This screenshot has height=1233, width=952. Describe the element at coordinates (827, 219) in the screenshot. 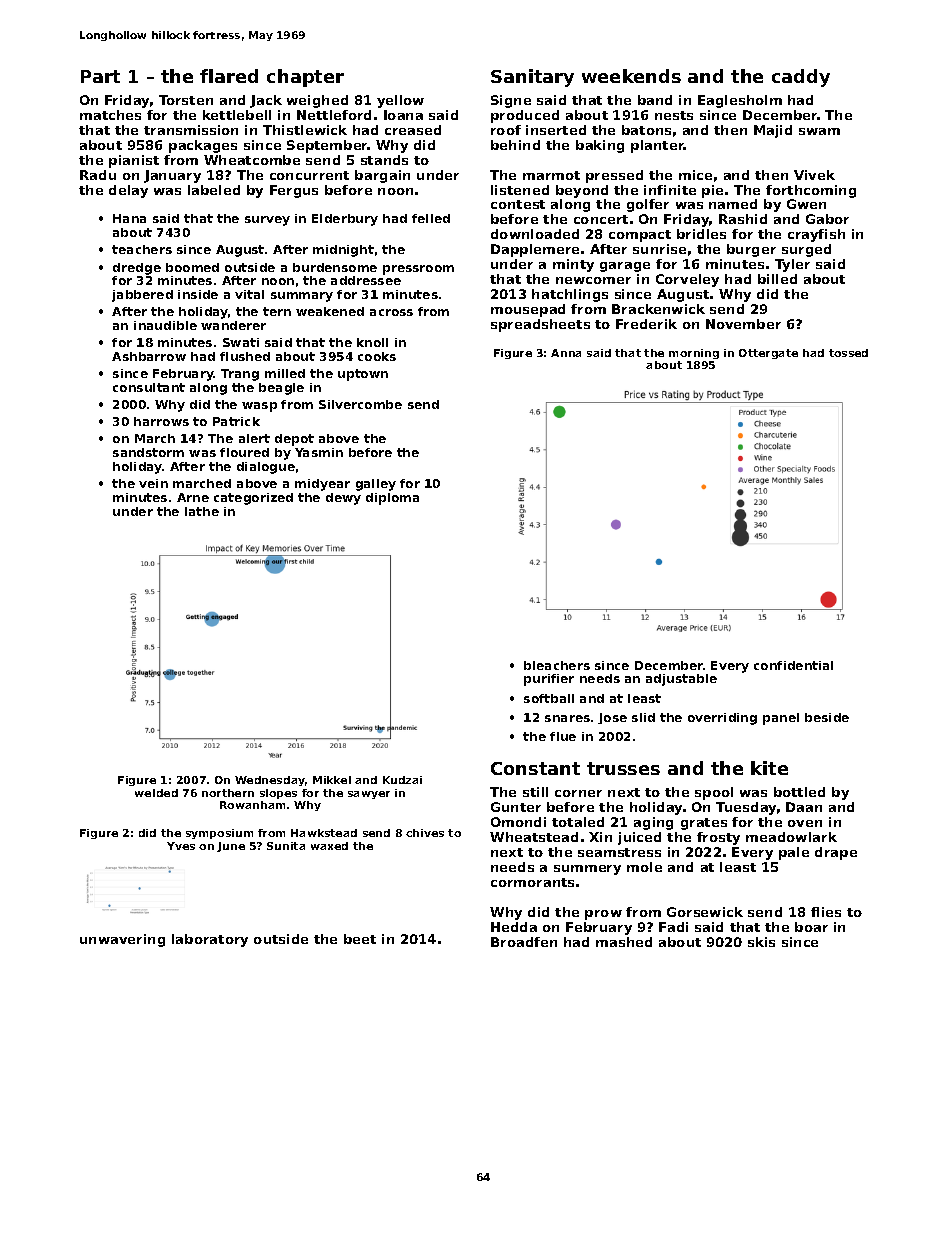

I see `Gabor` at that location.
